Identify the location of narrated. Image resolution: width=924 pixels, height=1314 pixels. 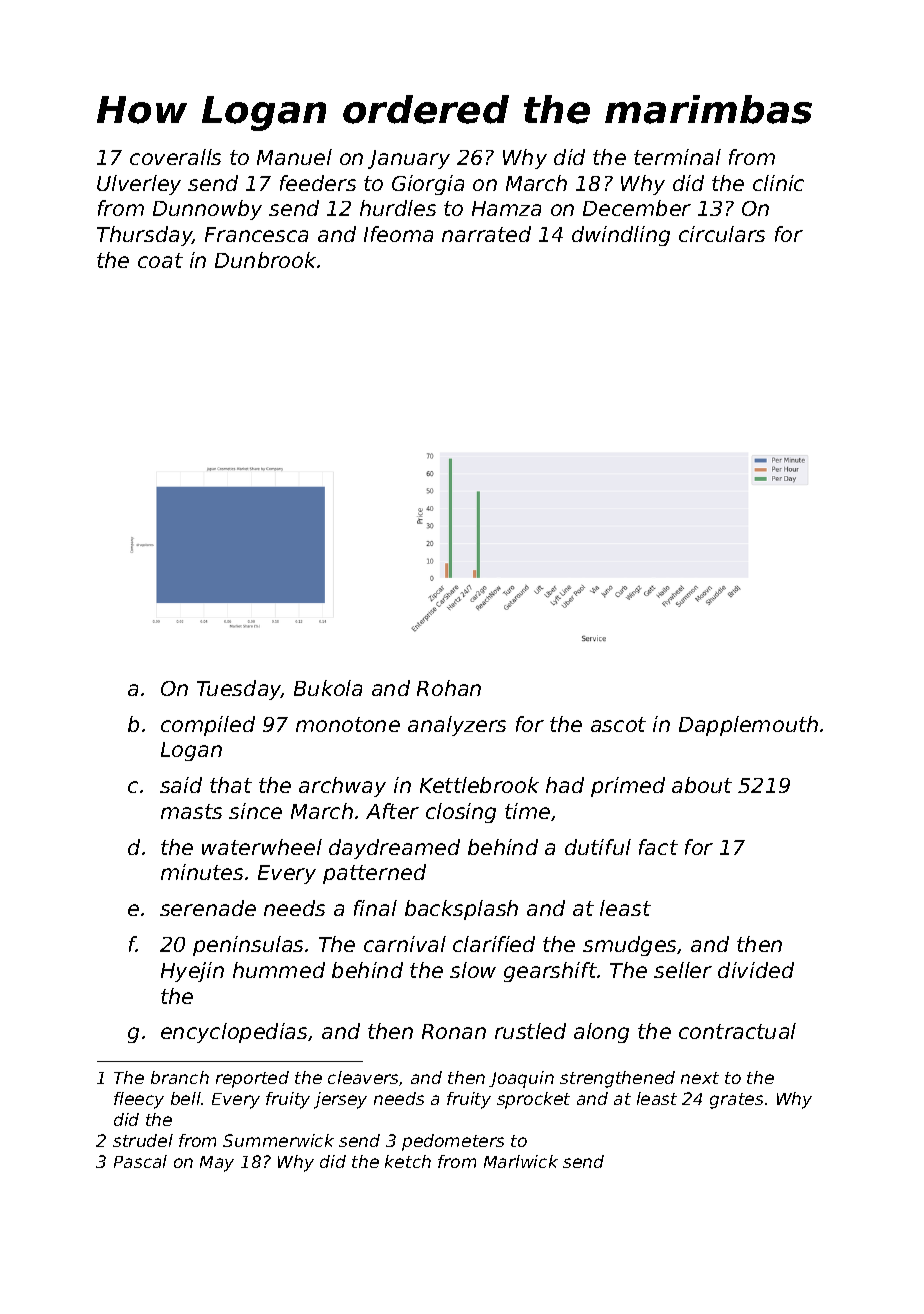
(486, 234).
